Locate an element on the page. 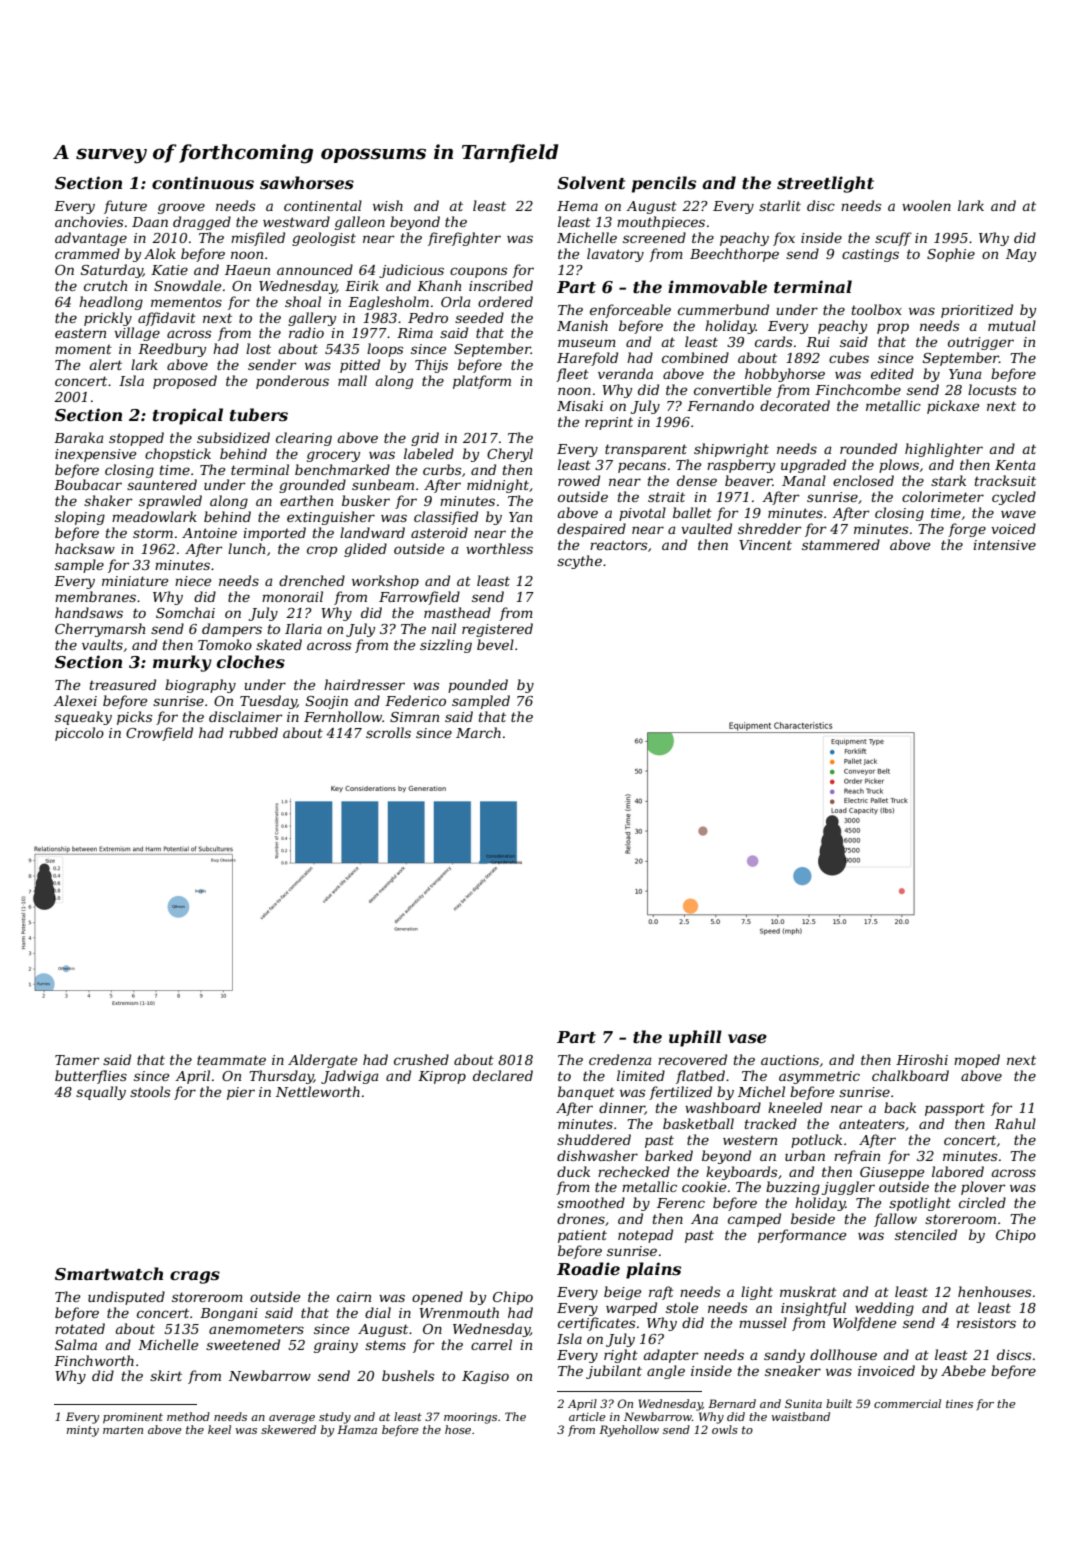 The image size is (1091, 1543). mutual is located at coordinates (1012, 325).
